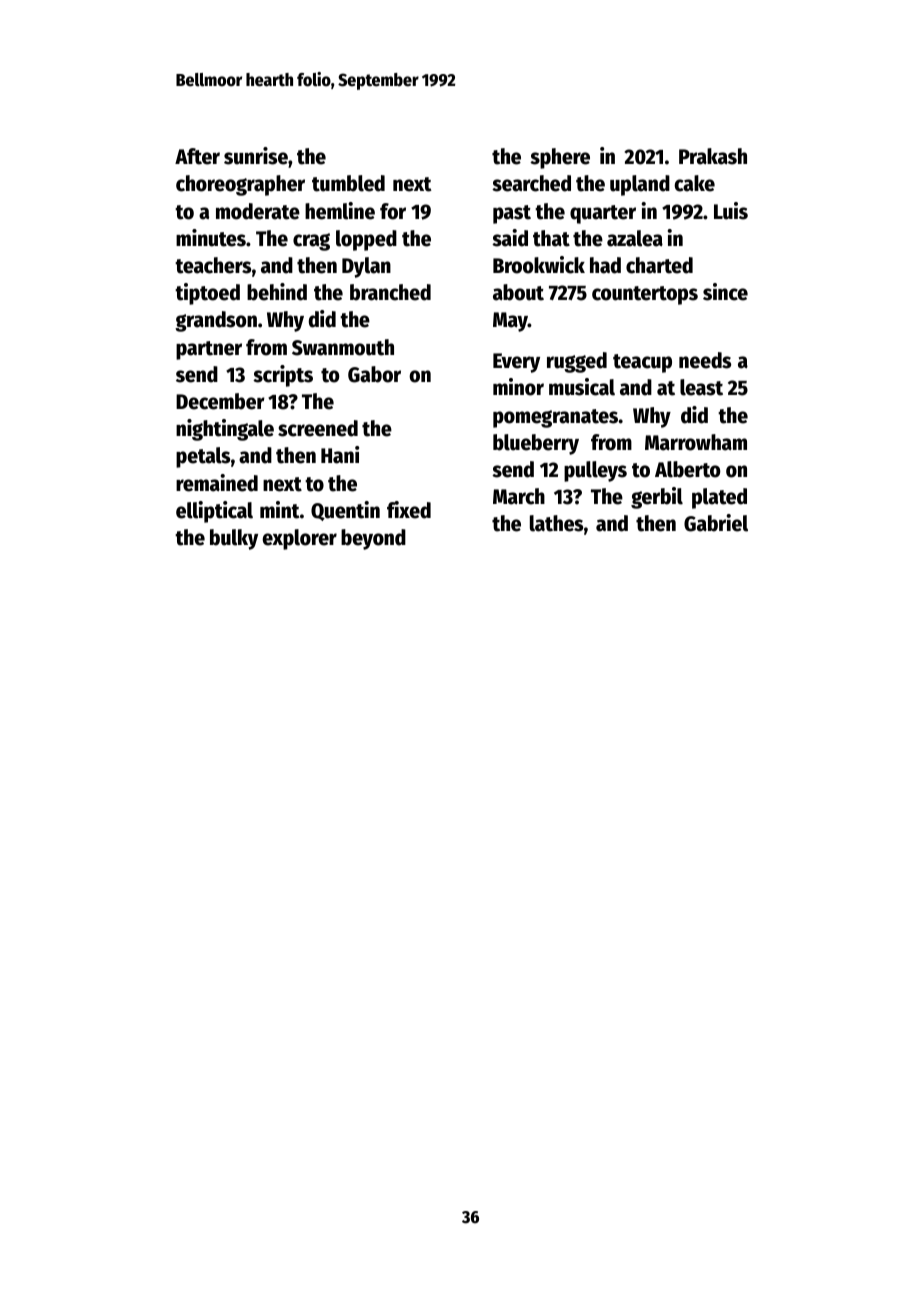  I want to click on branched, so click(390, 292).
